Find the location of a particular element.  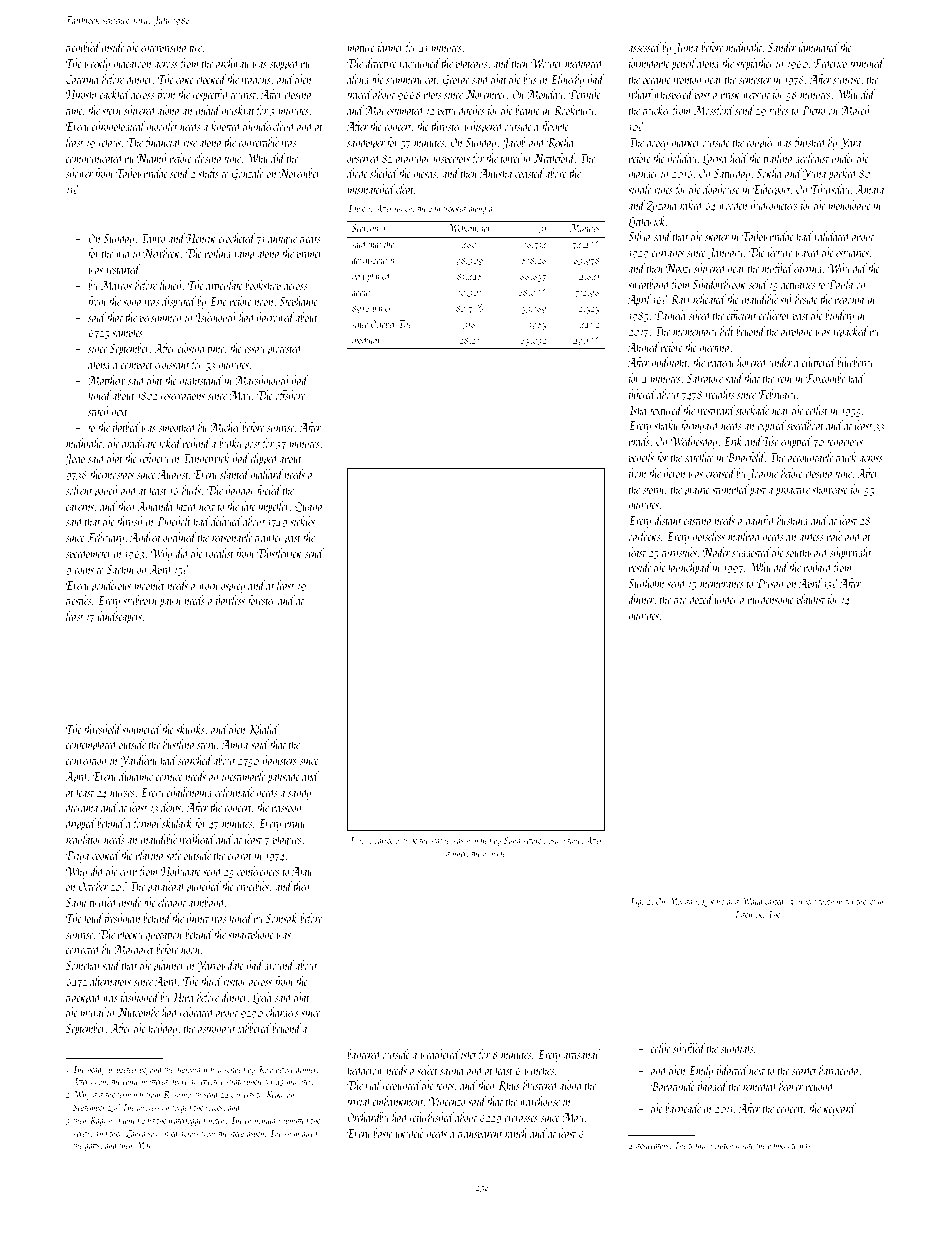

diploma is located at coordinates (188, 1070).
